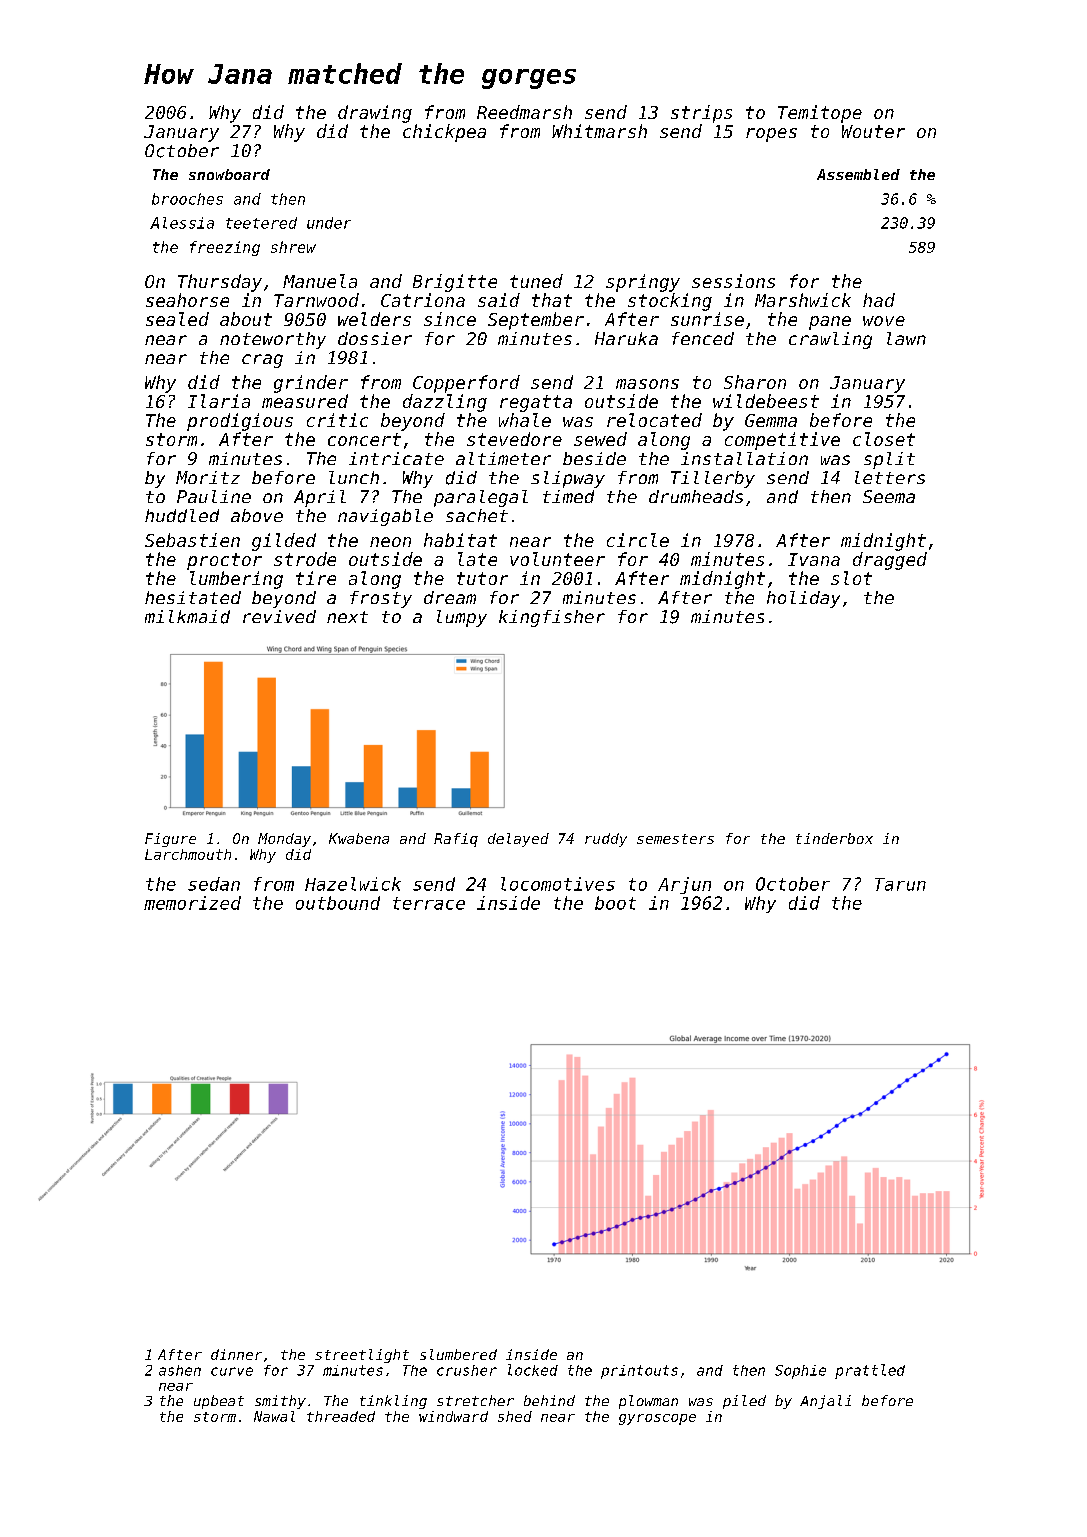 The height and width of the document is (1537, 1087). What do you see at coordinates (429, 903) in the document?
I see `terrace` at bounding box center [429, 903].
